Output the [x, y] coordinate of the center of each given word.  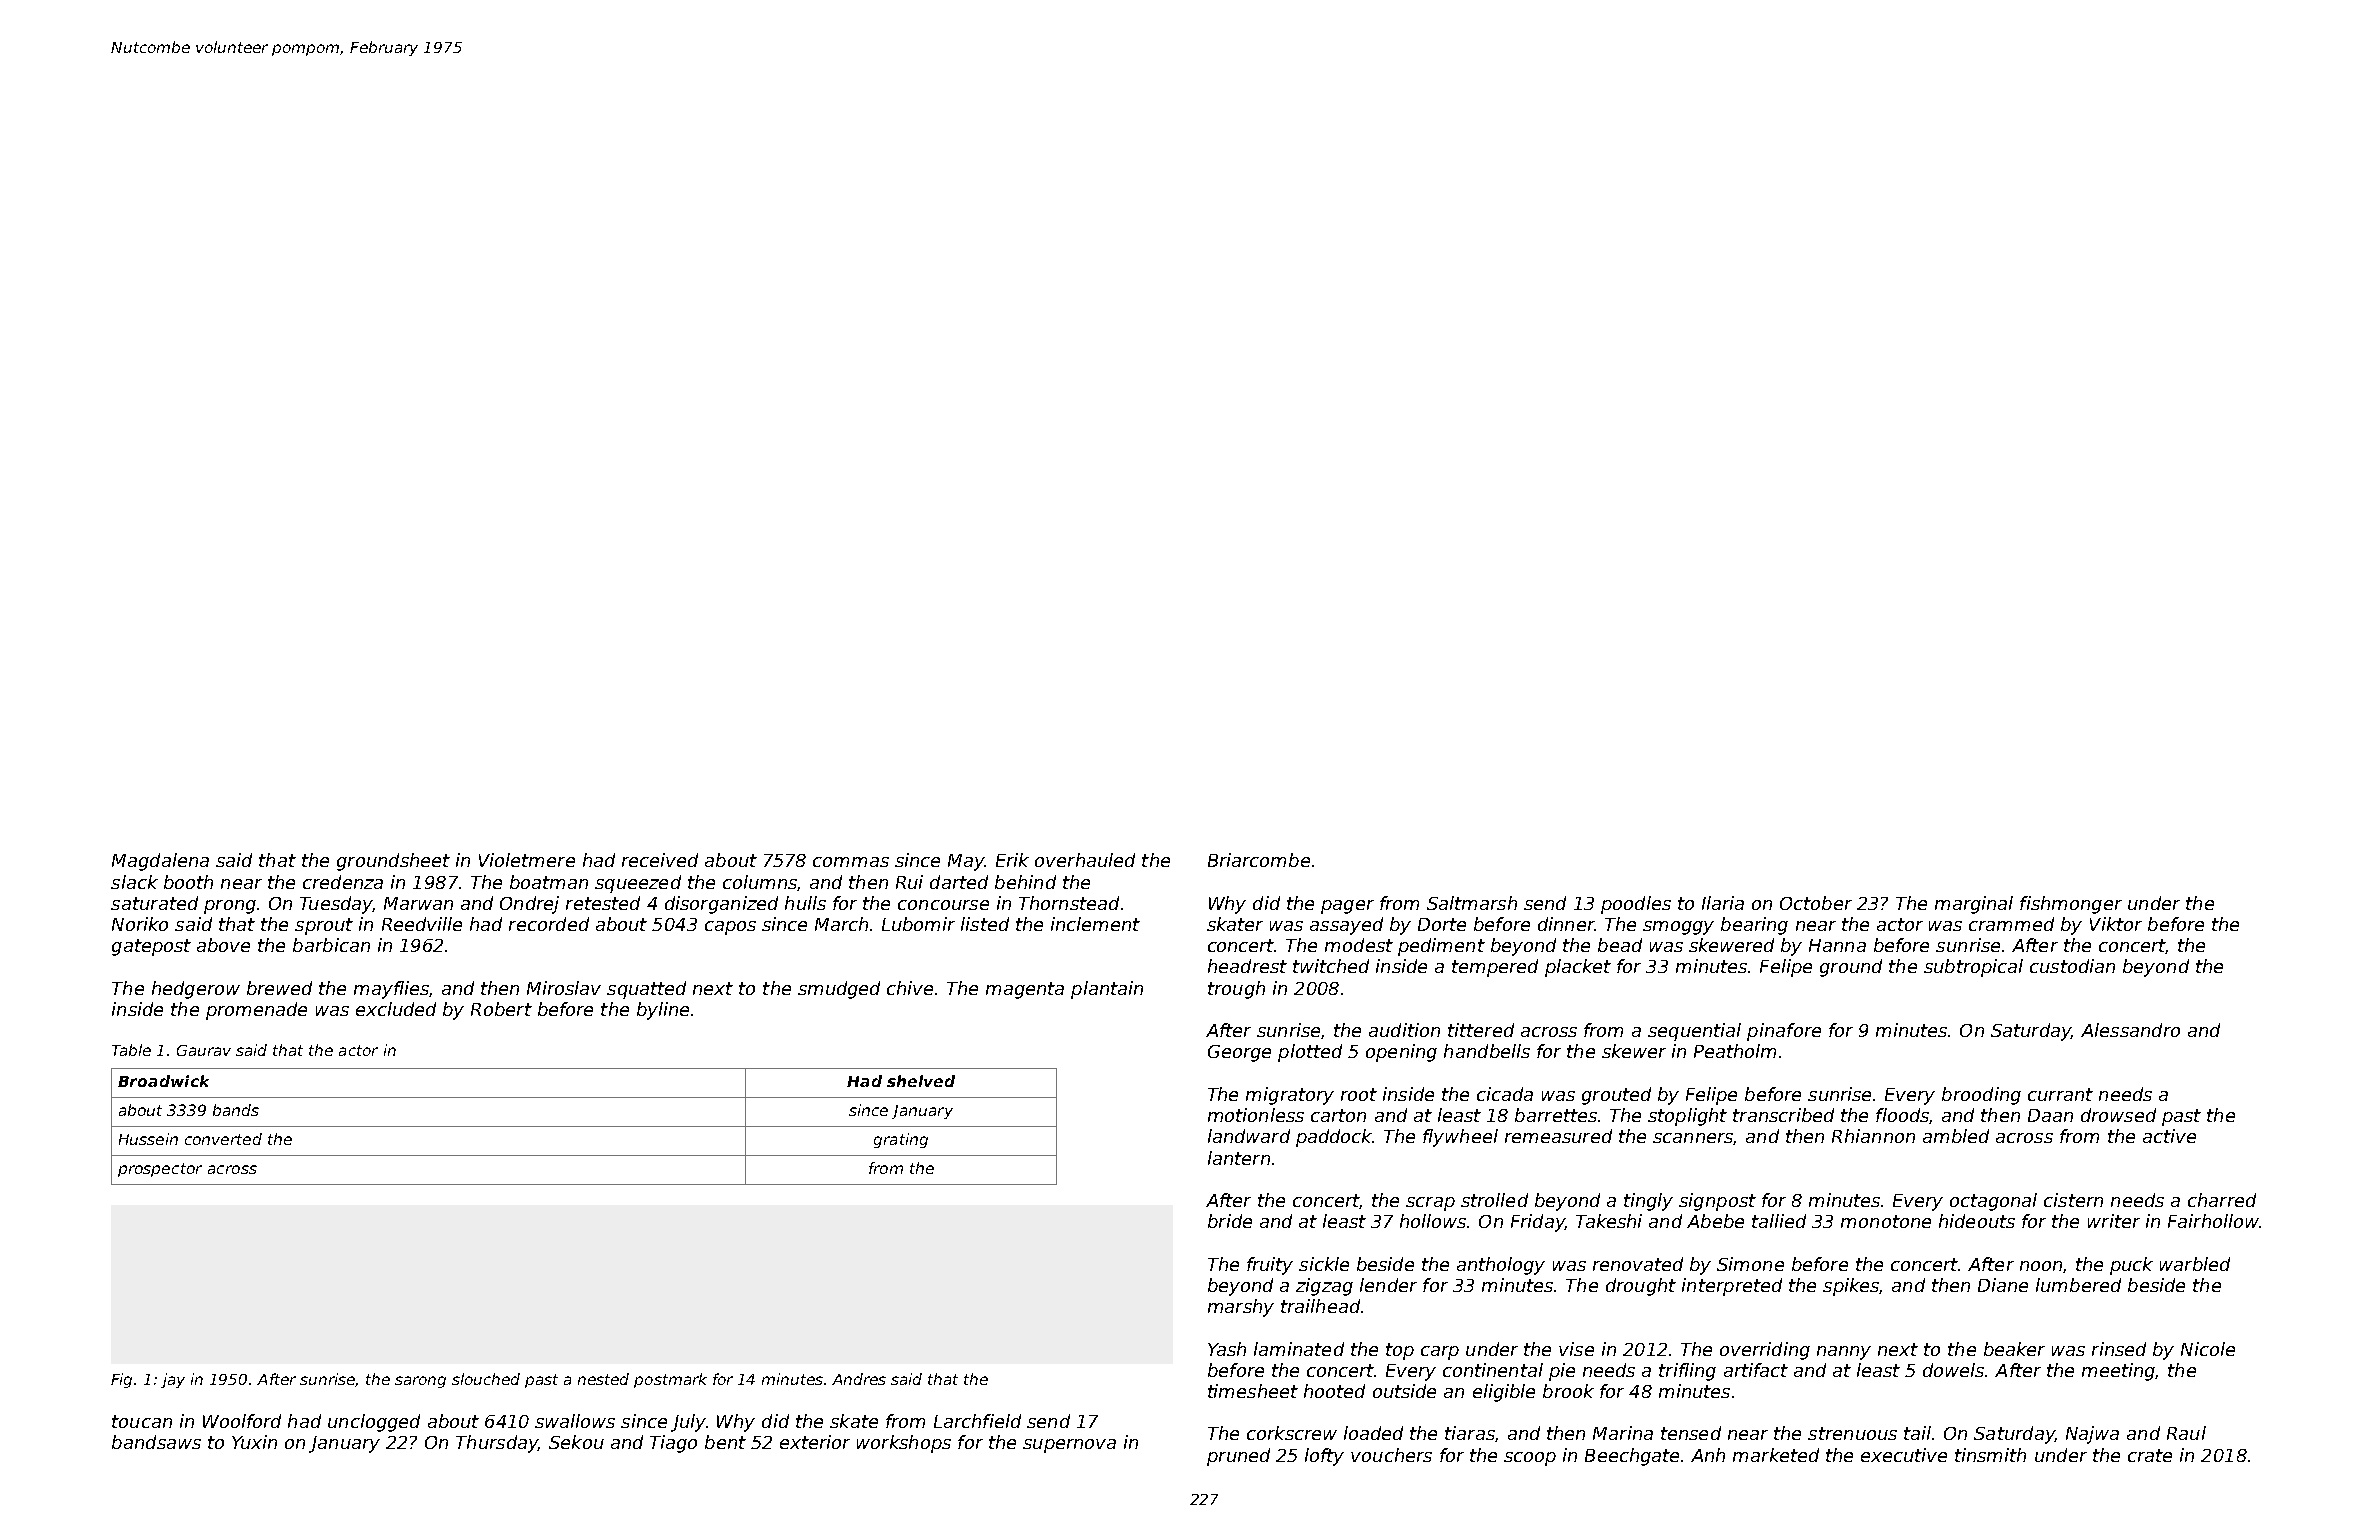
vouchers [1391, 1455]
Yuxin [254, 1442]
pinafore [1784, 1032]
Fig [121, 1380]
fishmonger [2071, 905]
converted [223, 1139]
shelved [921, 1081]
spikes [1851, 1287]
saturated [154, 903]
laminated [1299, 1349]
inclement [1095, 924]
